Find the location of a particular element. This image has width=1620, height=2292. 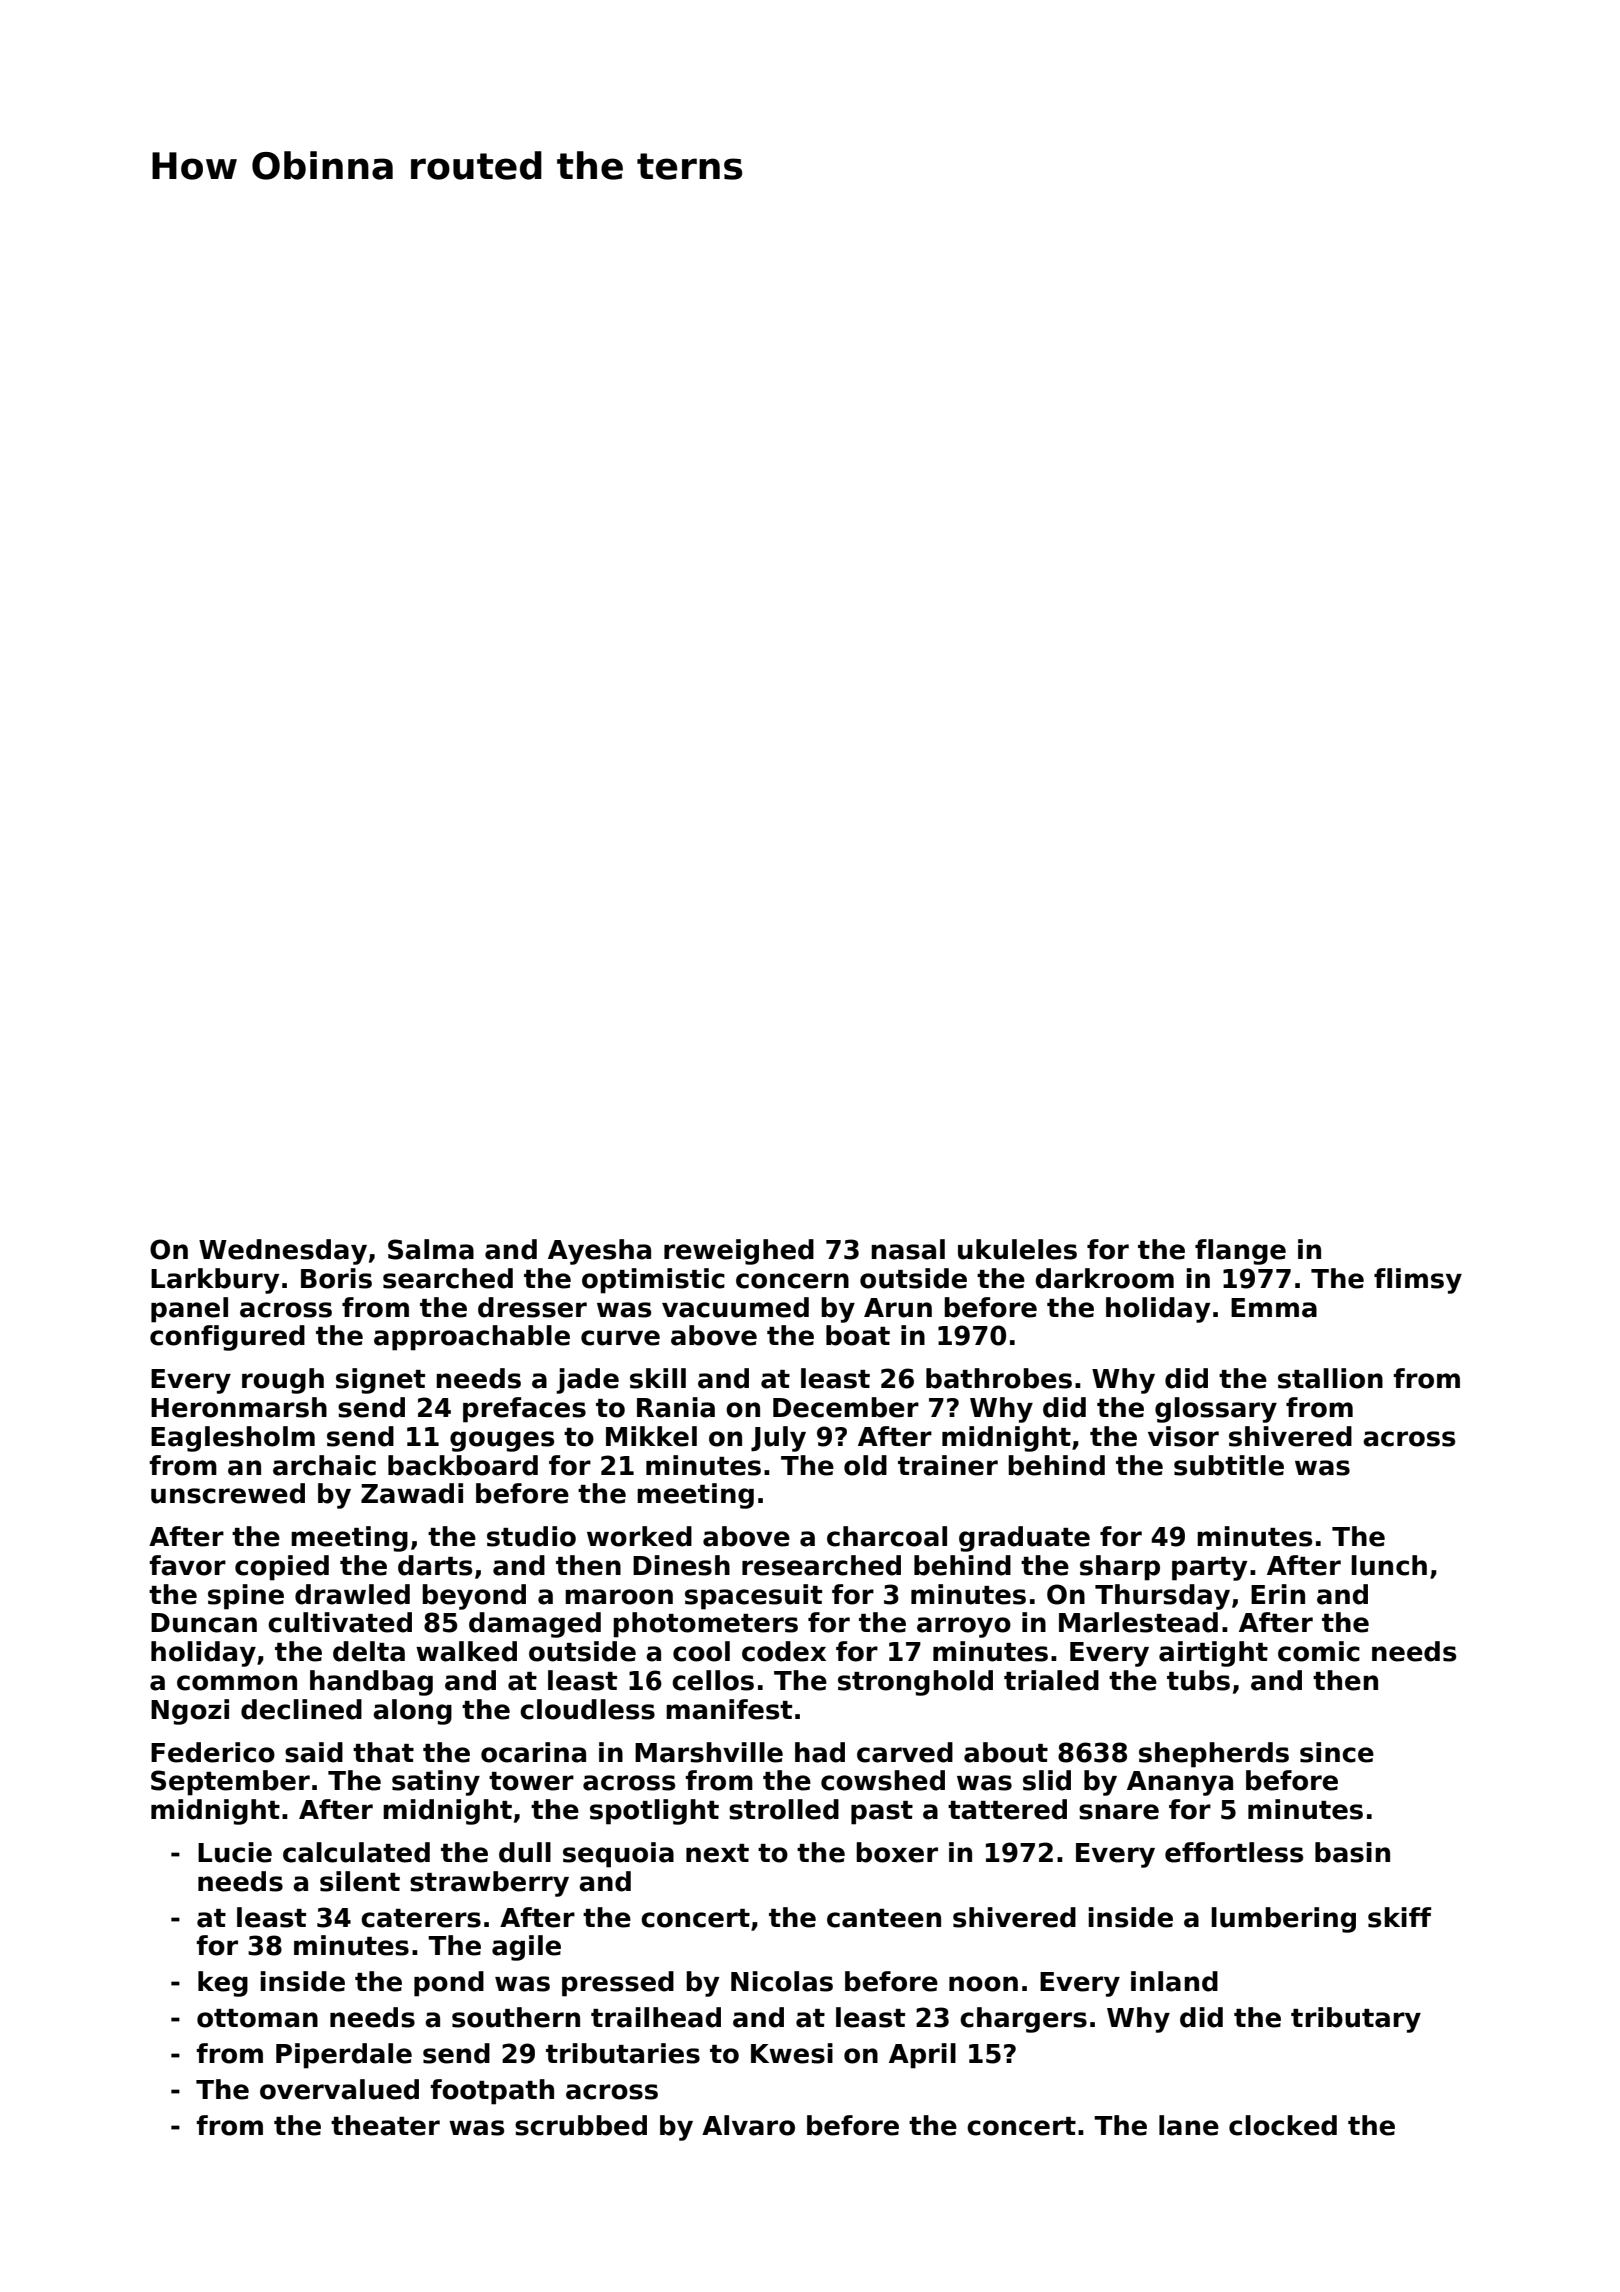

stallion is located at coordinates (1330, 1378).
